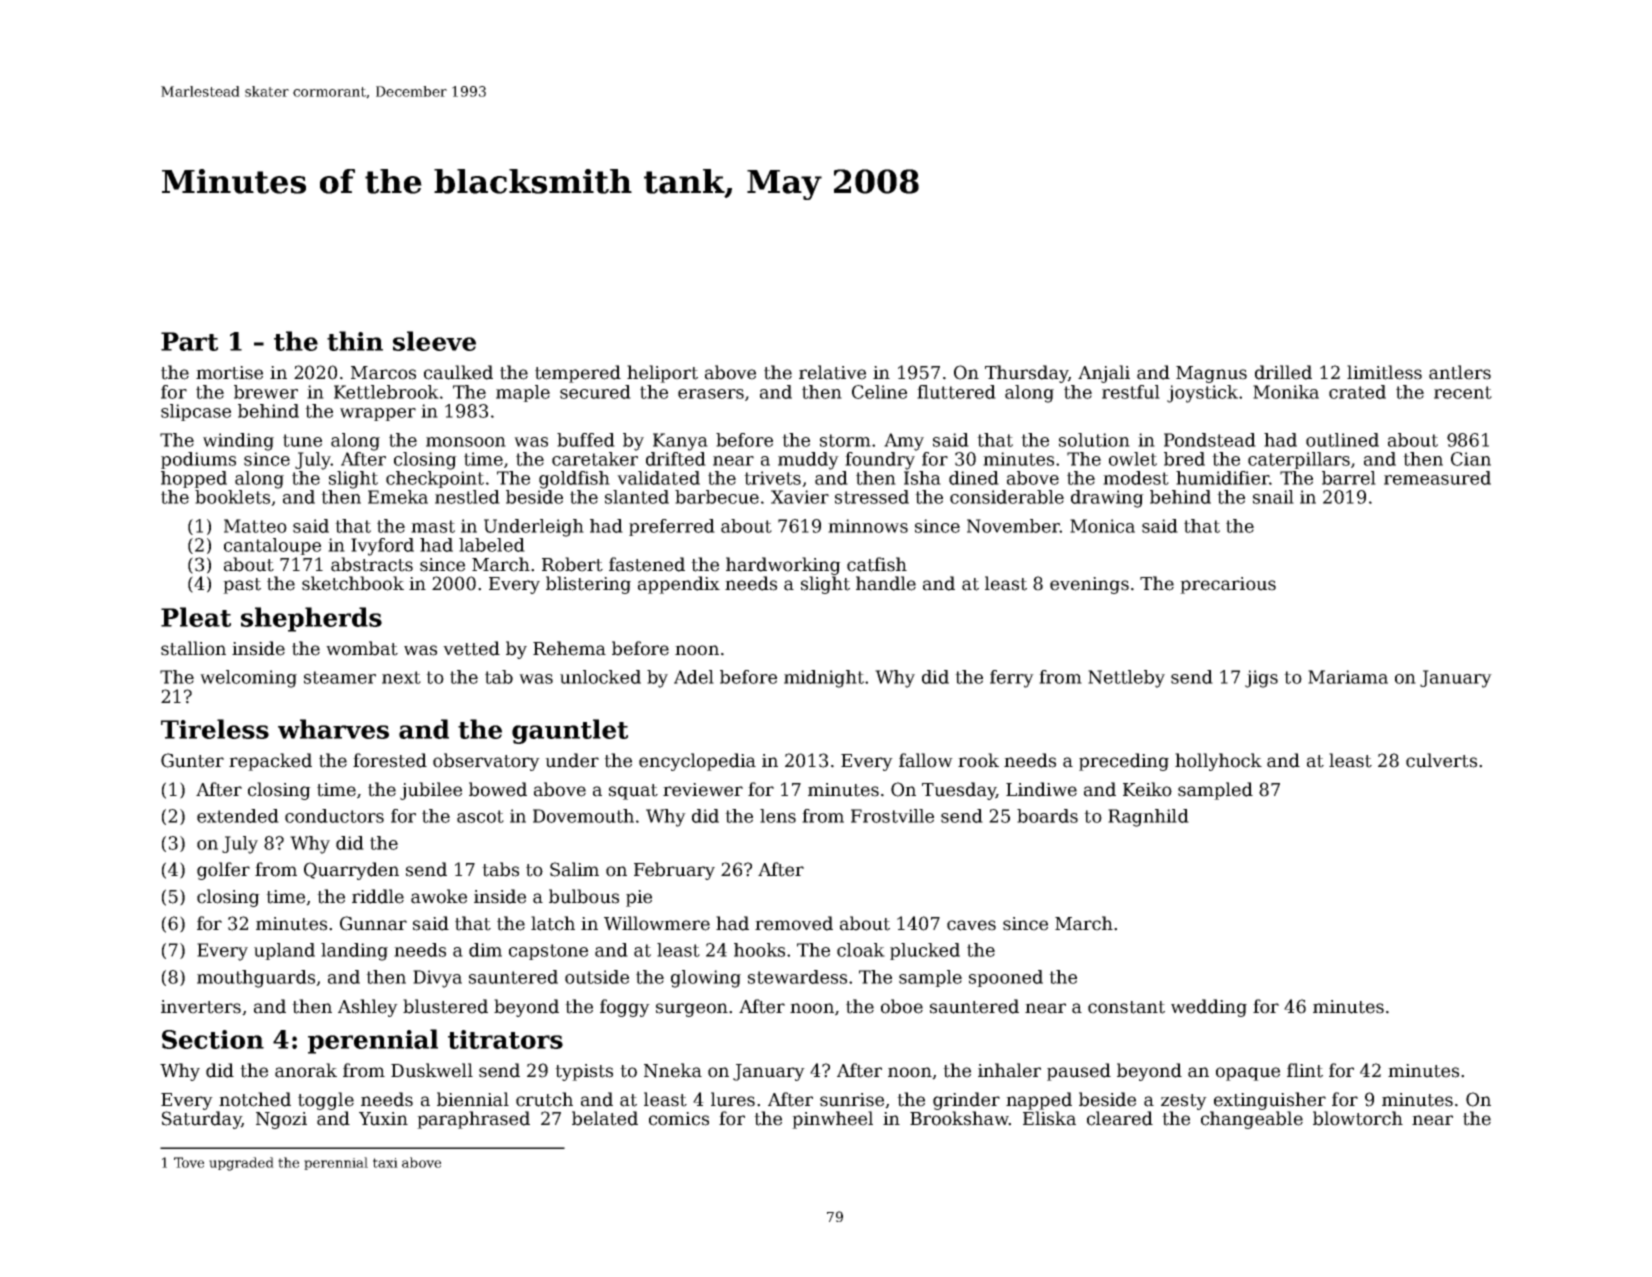 The width and height of the screenshot is (1652, 1277). I want to click on culverts, so click(1441, 760).
